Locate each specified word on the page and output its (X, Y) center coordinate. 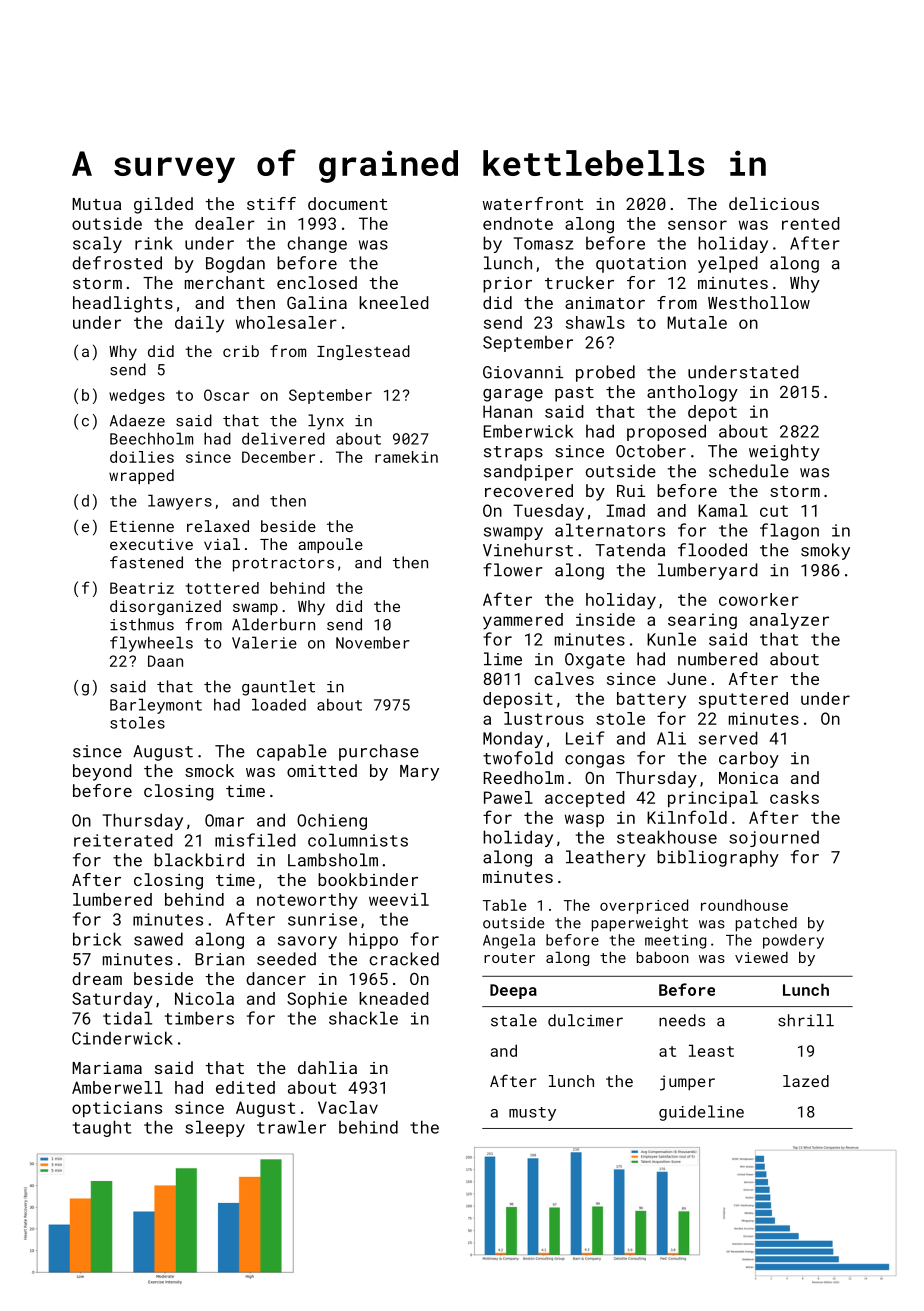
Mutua (96, 204)
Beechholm (151, 438)
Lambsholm (333, 860)
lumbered (112, 899)
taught (102, 1128)
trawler (291, 1127)
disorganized (165, 607)
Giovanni (523, 372)
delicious (774, 203)
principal (713, 799)
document (347, 203)
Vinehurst (528, 550)
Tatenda (630, 550)
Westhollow (759, 302)
